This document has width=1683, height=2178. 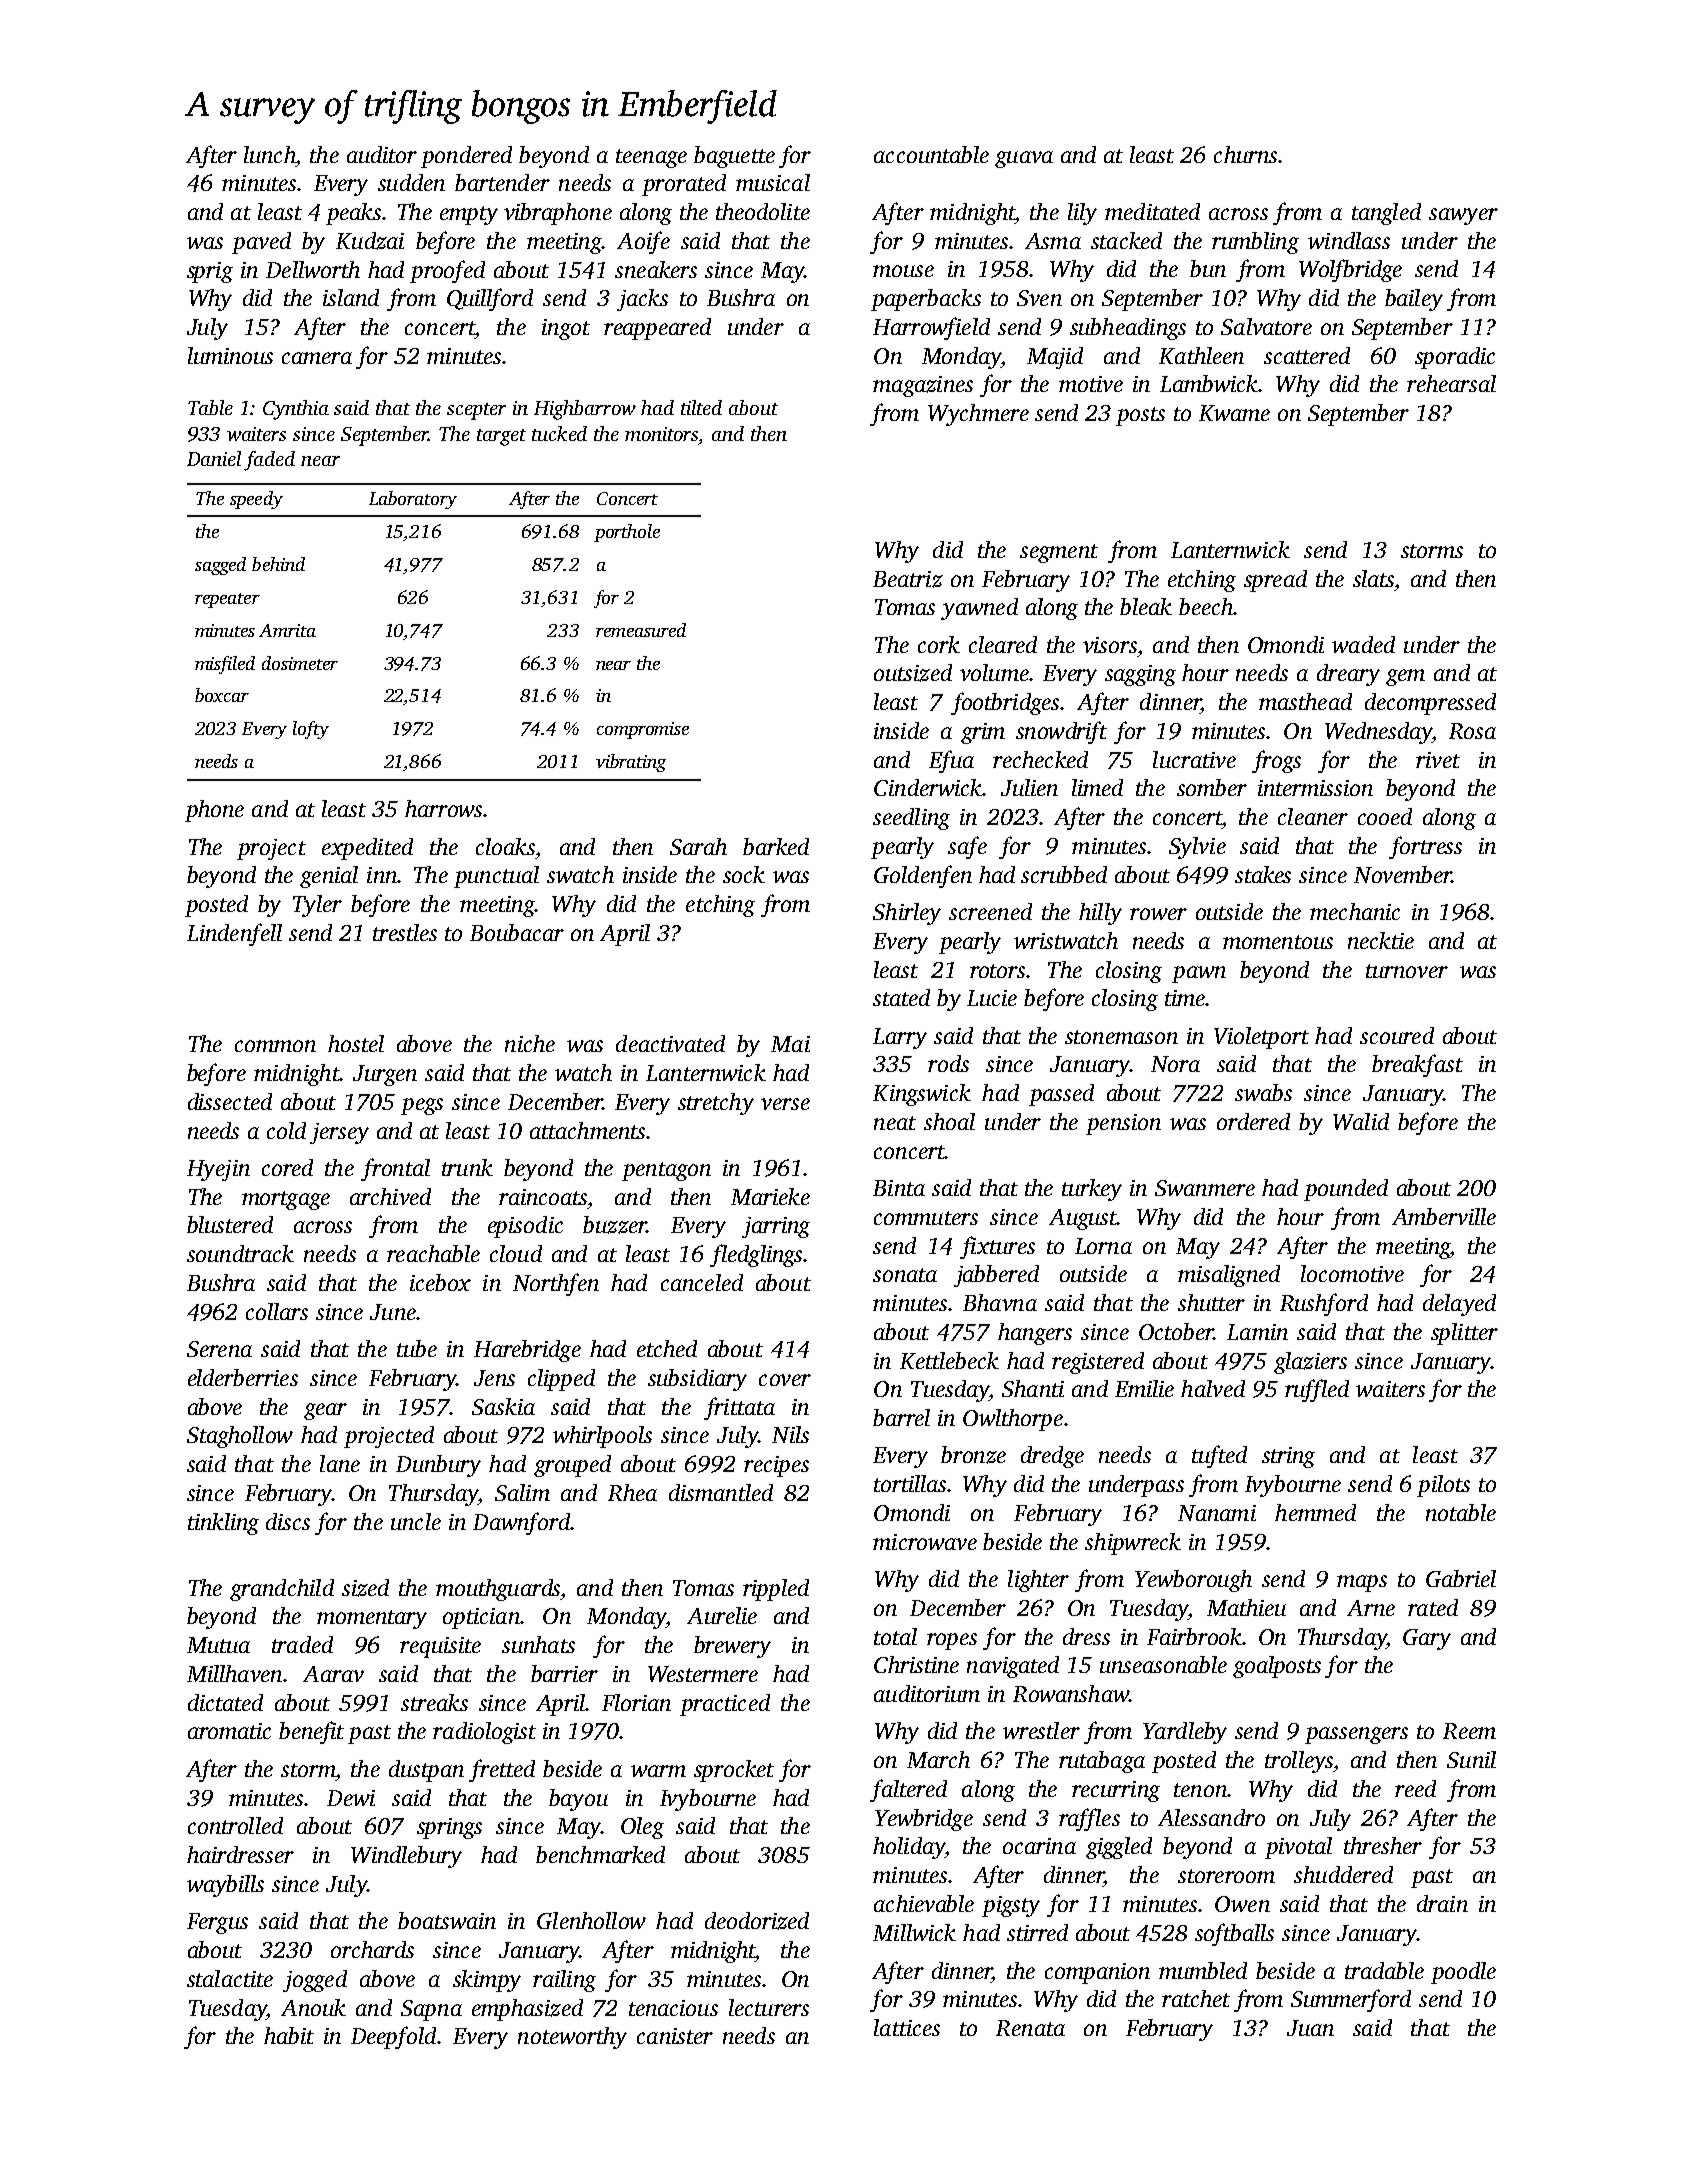 I want to click on etched, so click(x=667, y=1348).
